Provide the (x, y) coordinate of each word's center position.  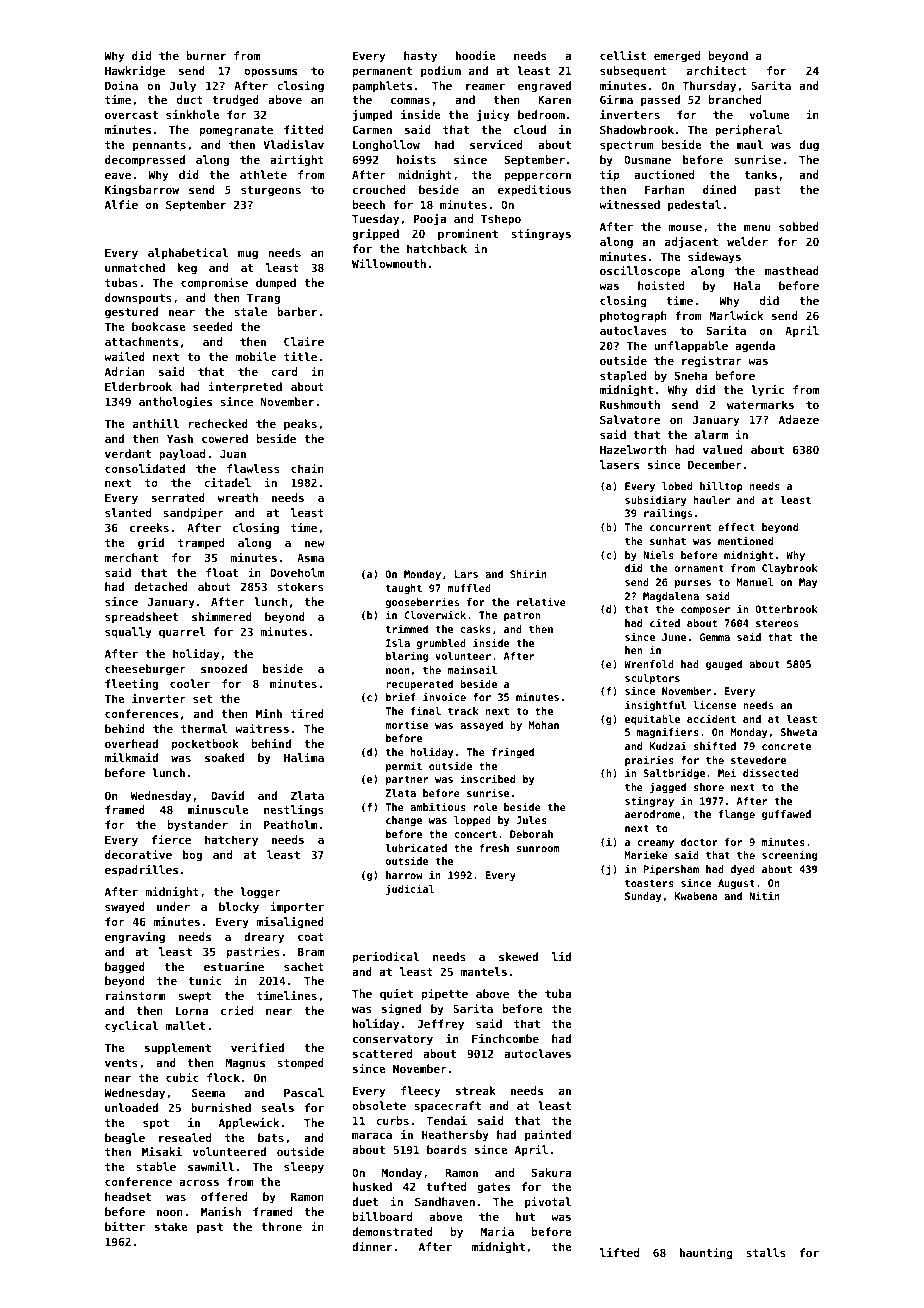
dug (809, 146)
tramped (201, 544)
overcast (131, 115)
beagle (125, 1139)
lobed (677, 486)
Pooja (430, 220)
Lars (466, 574)
